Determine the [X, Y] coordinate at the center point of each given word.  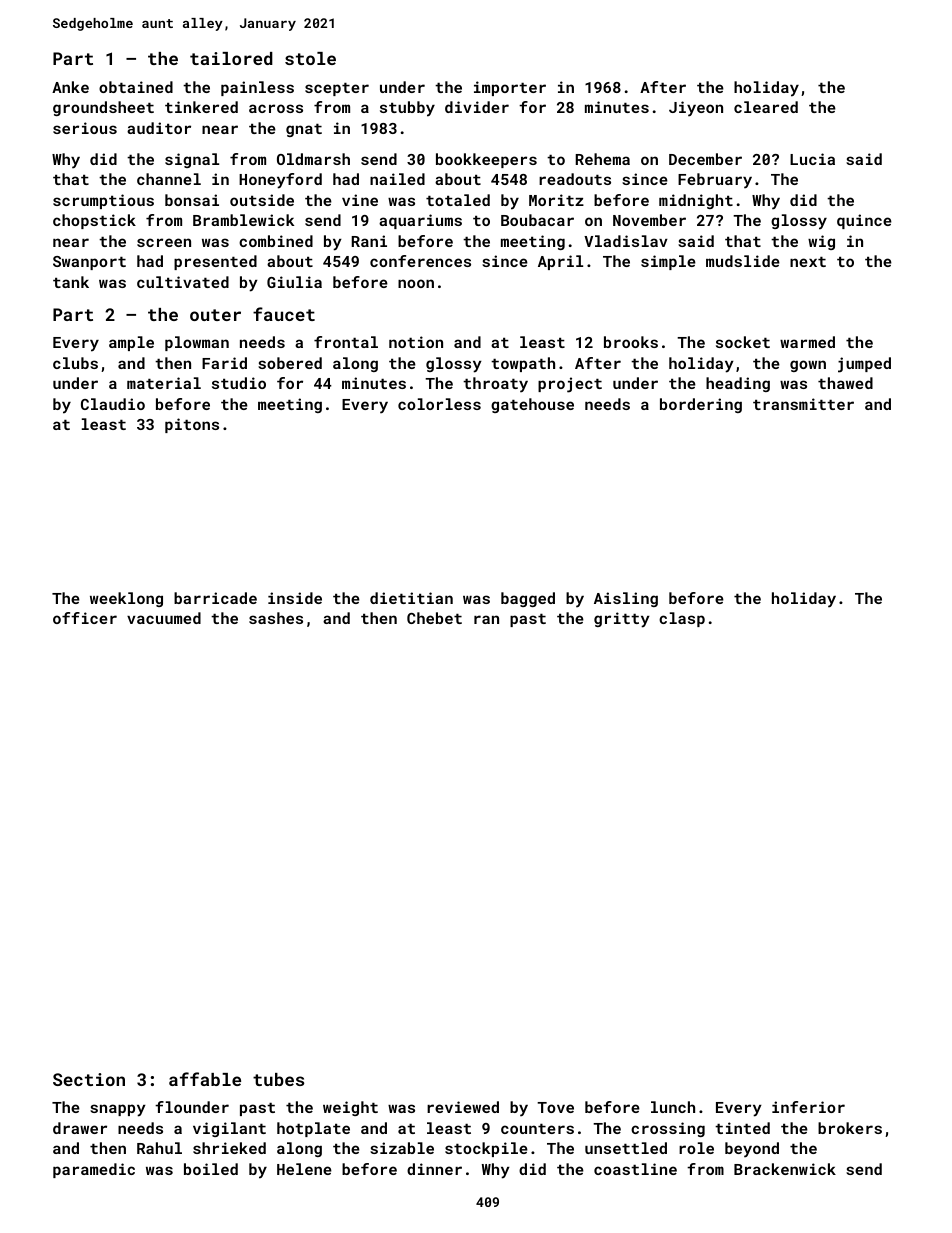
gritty [622, 620]
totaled [458, 200]
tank [71, 282]
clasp [682, 619]
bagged [528, 599]
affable [205, 1079]
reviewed [463, 1107]
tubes [278, 1079]
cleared [766, 107]
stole [310, 58]
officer [85, 618]
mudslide [743, 261]
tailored [231, 58]
